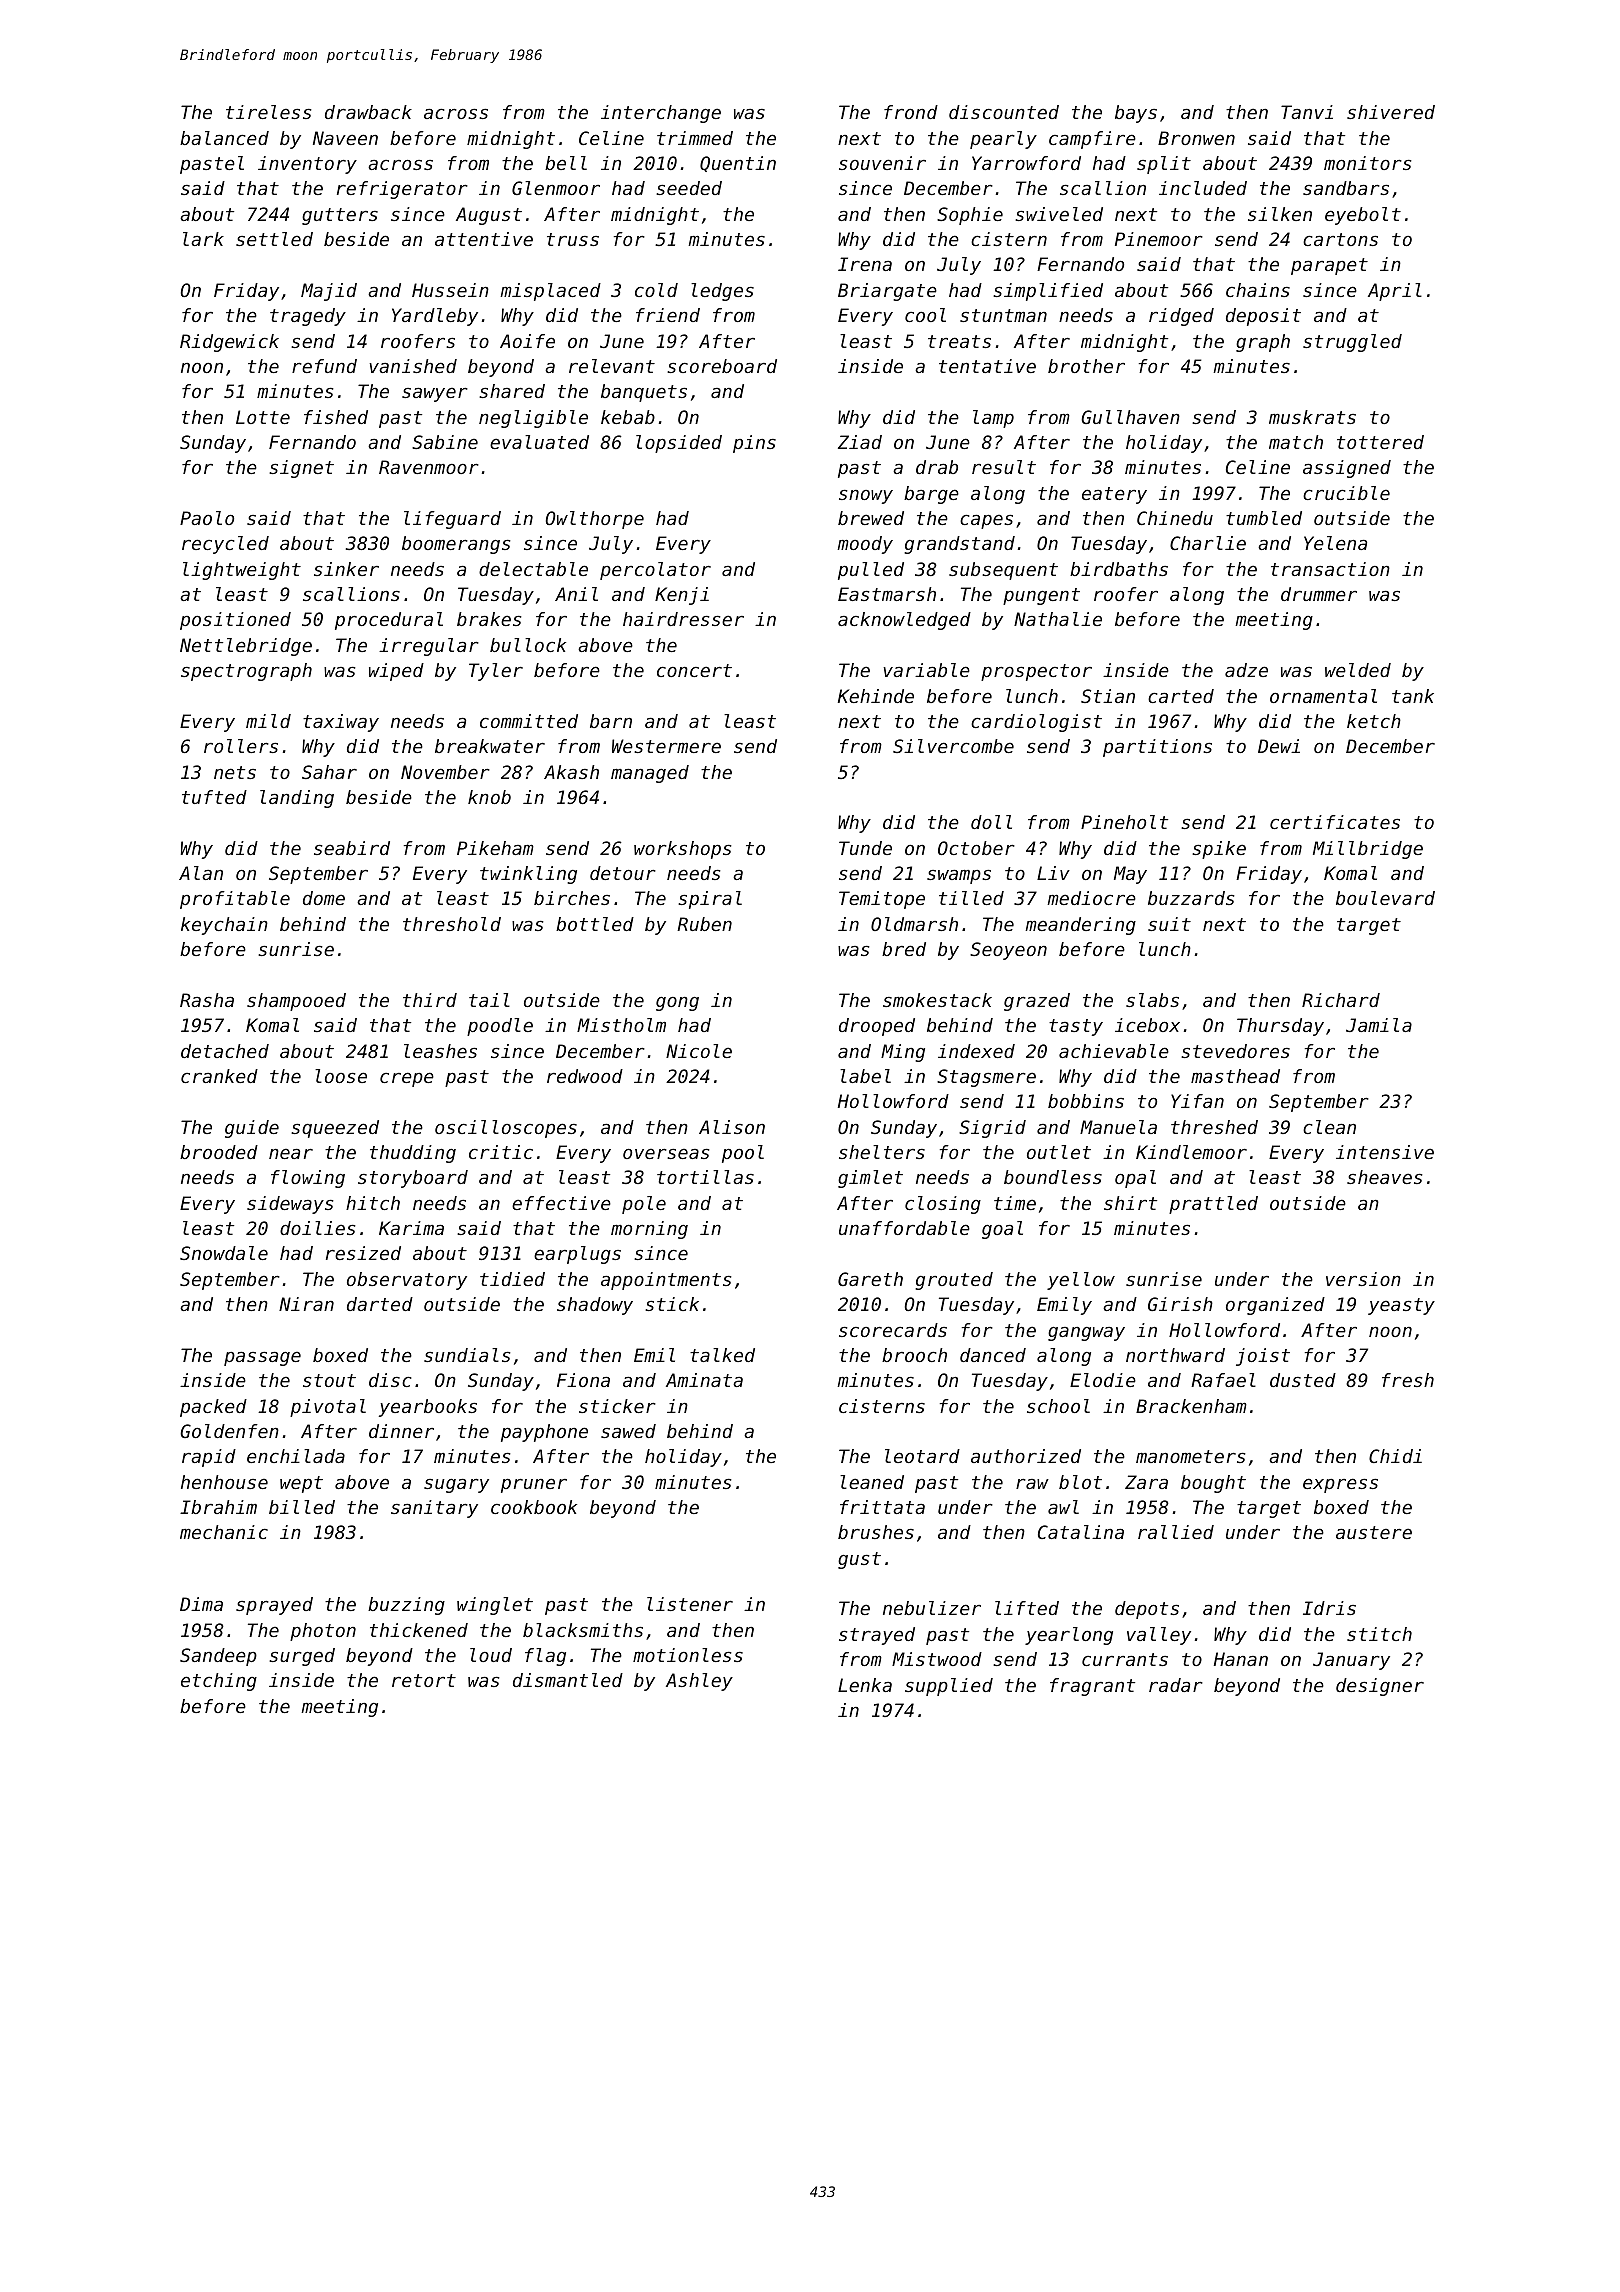 The width and height of the document is (1620, 2292). What do you see at coordinates (467, 1355) in the document?
I see `sundials` at bounding box center [467, 1355].
